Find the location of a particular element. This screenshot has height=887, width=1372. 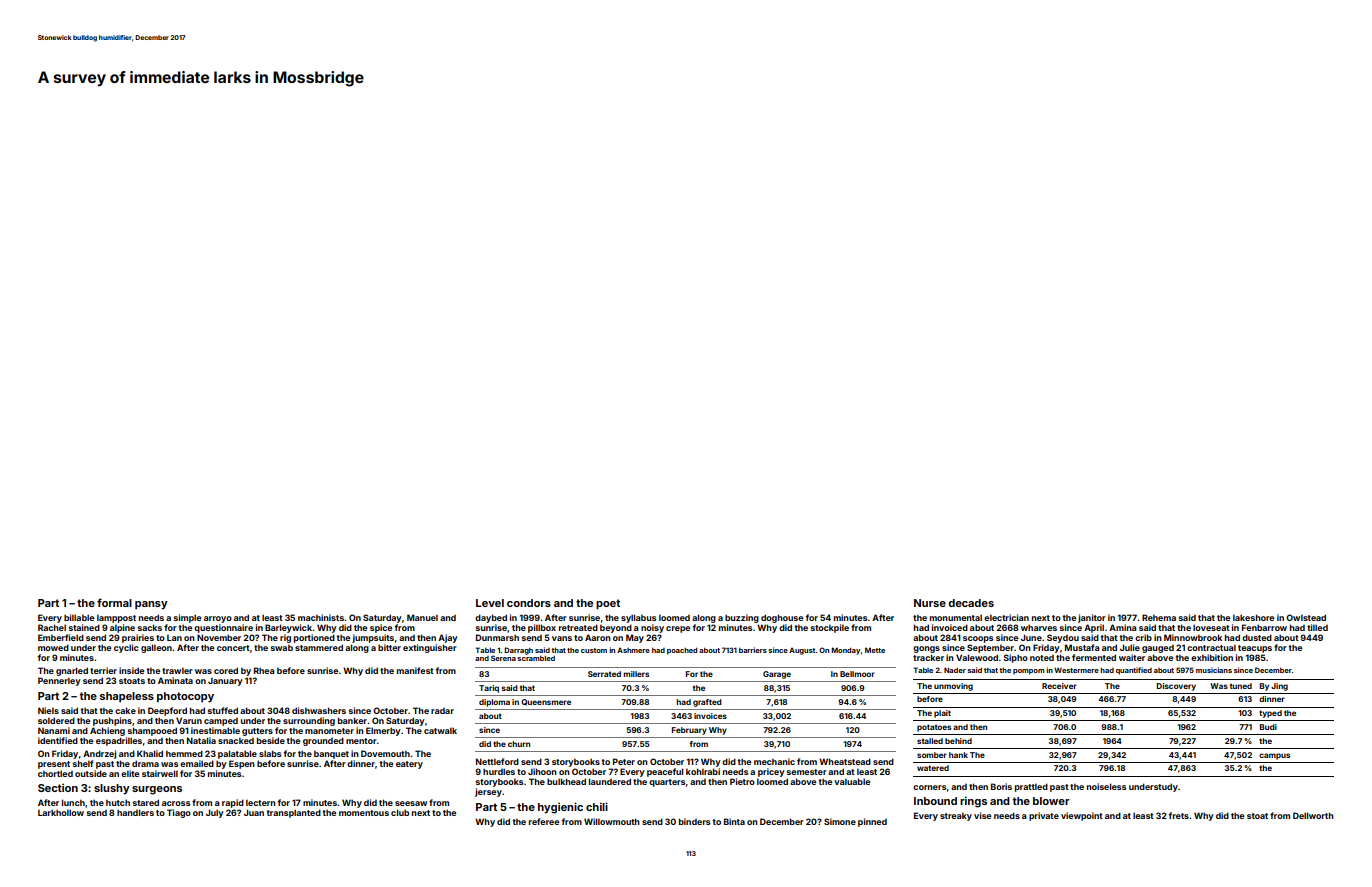

poached is located at coordinates (682, 651).
